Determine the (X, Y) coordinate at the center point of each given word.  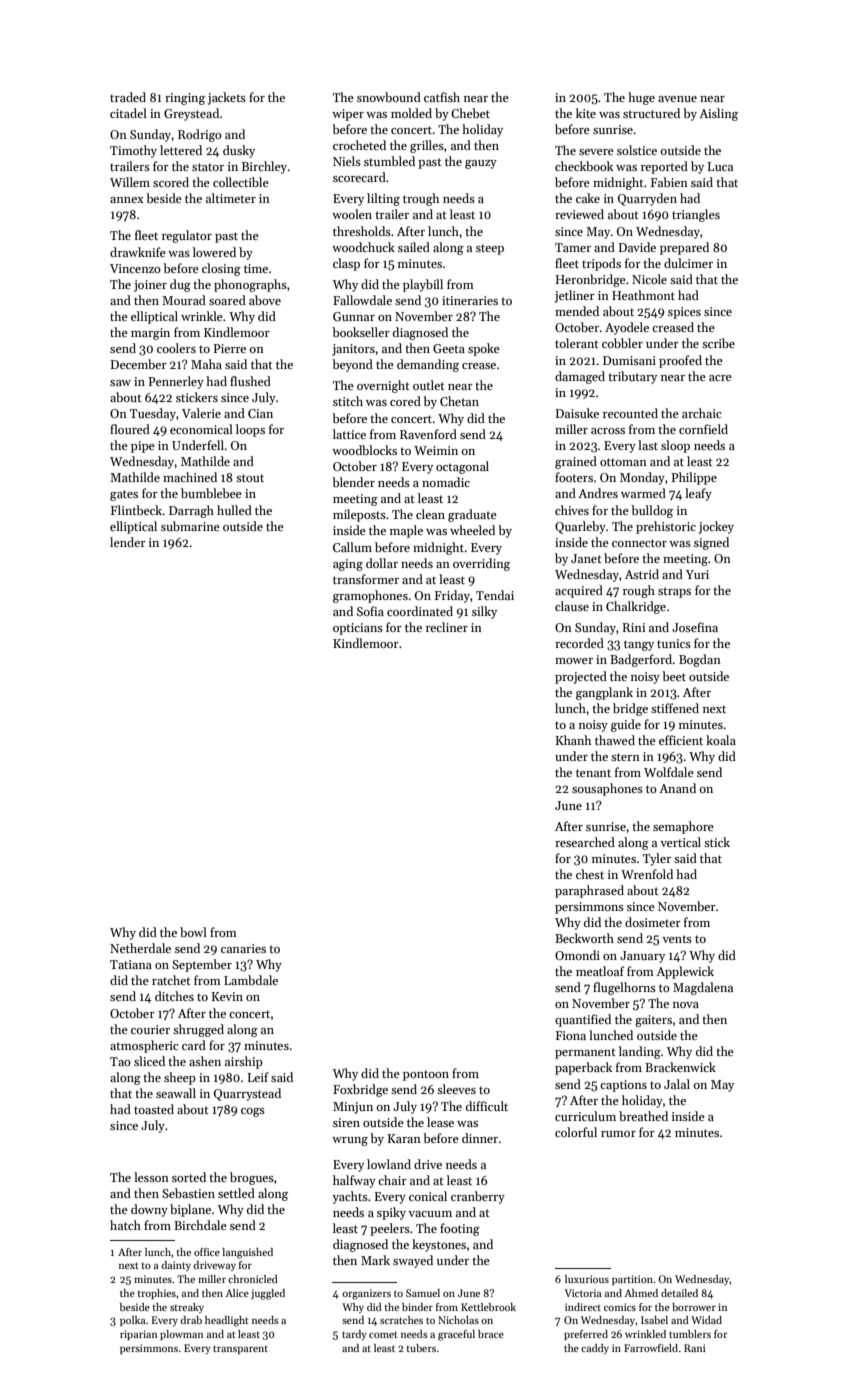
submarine (190, 526)
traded (128, 97)
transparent (240, 1349)
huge (641, 98)
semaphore (683, 827)
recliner (447, 627)
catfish (442, 97)
